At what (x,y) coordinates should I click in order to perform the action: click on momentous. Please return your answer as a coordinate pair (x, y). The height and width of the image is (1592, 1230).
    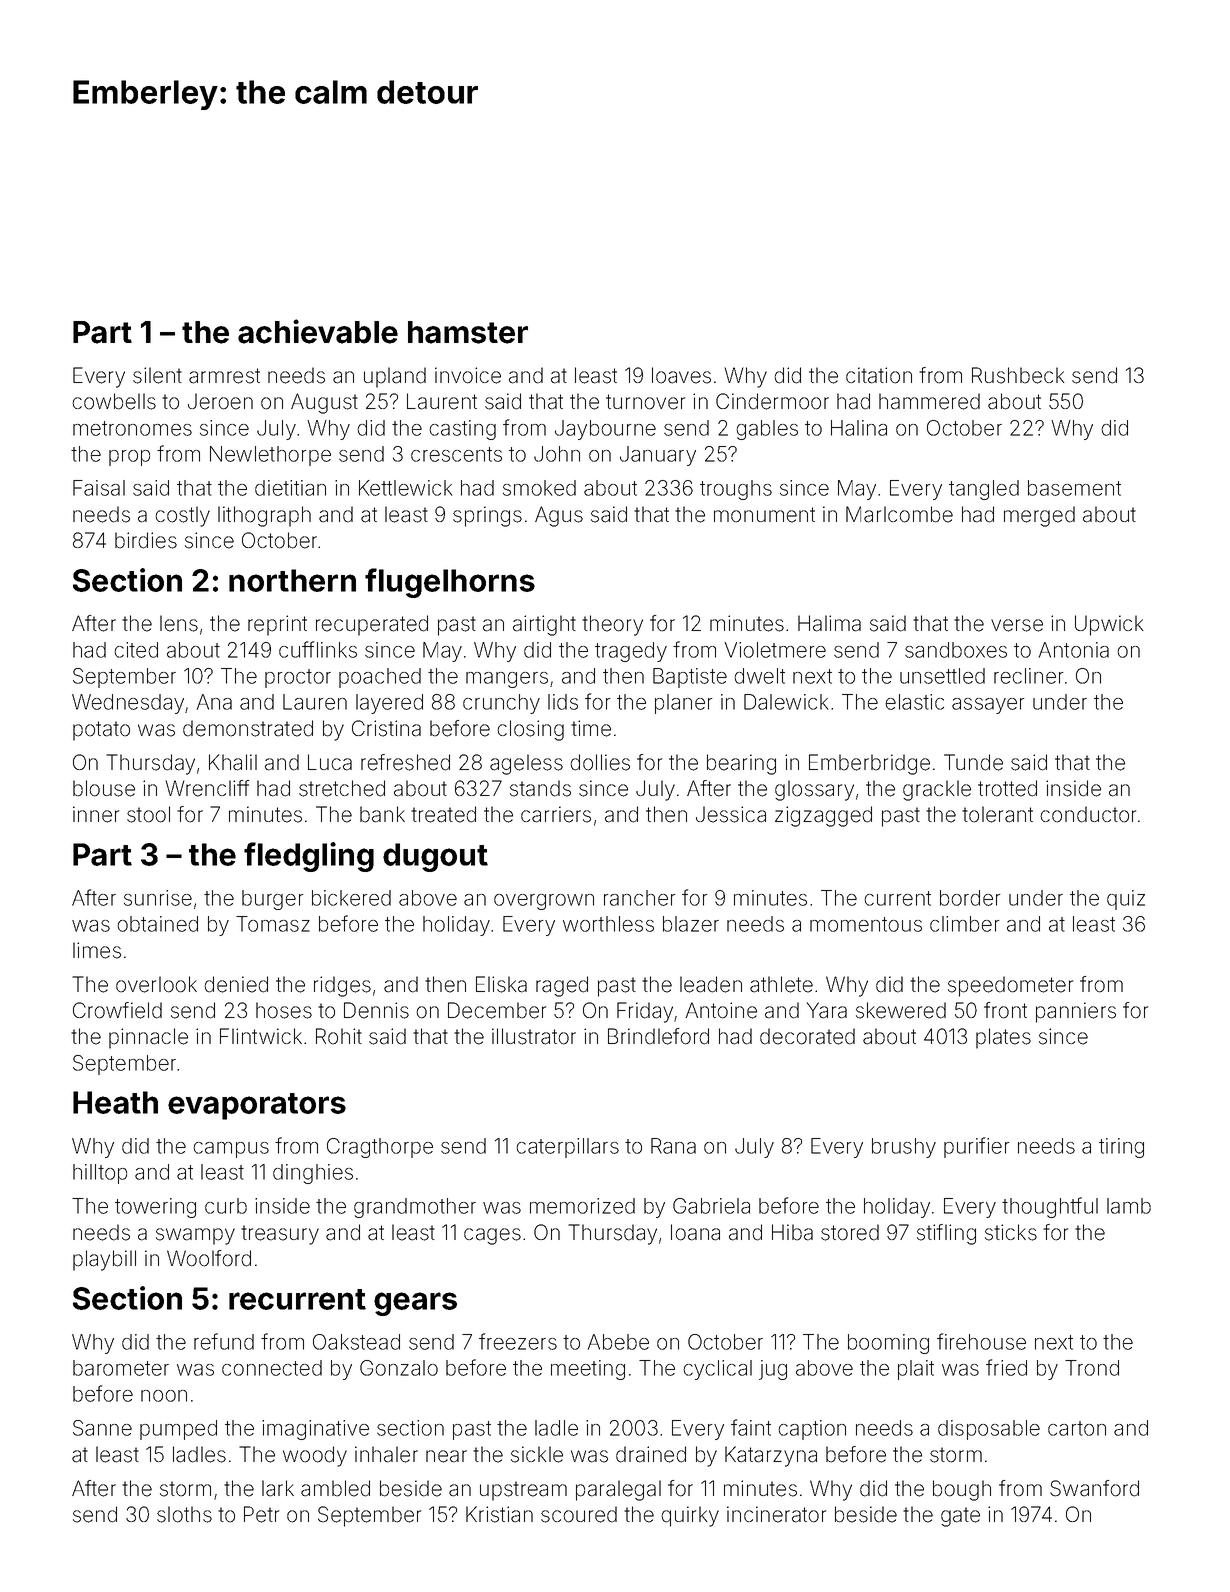
    Looking at the image, I should click on (866, 924).
